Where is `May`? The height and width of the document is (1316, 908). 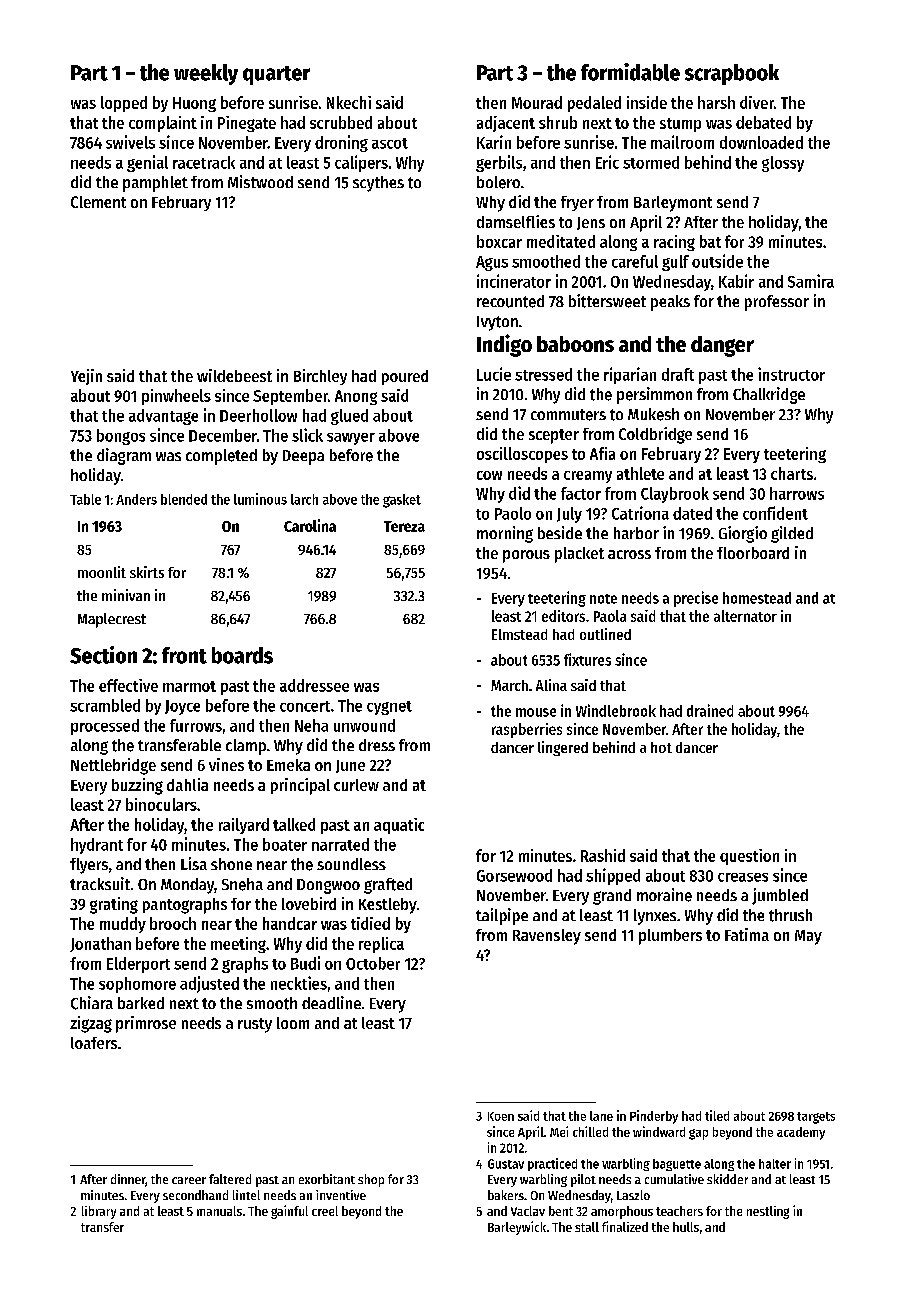
May is located at coordinates (808, 937).
